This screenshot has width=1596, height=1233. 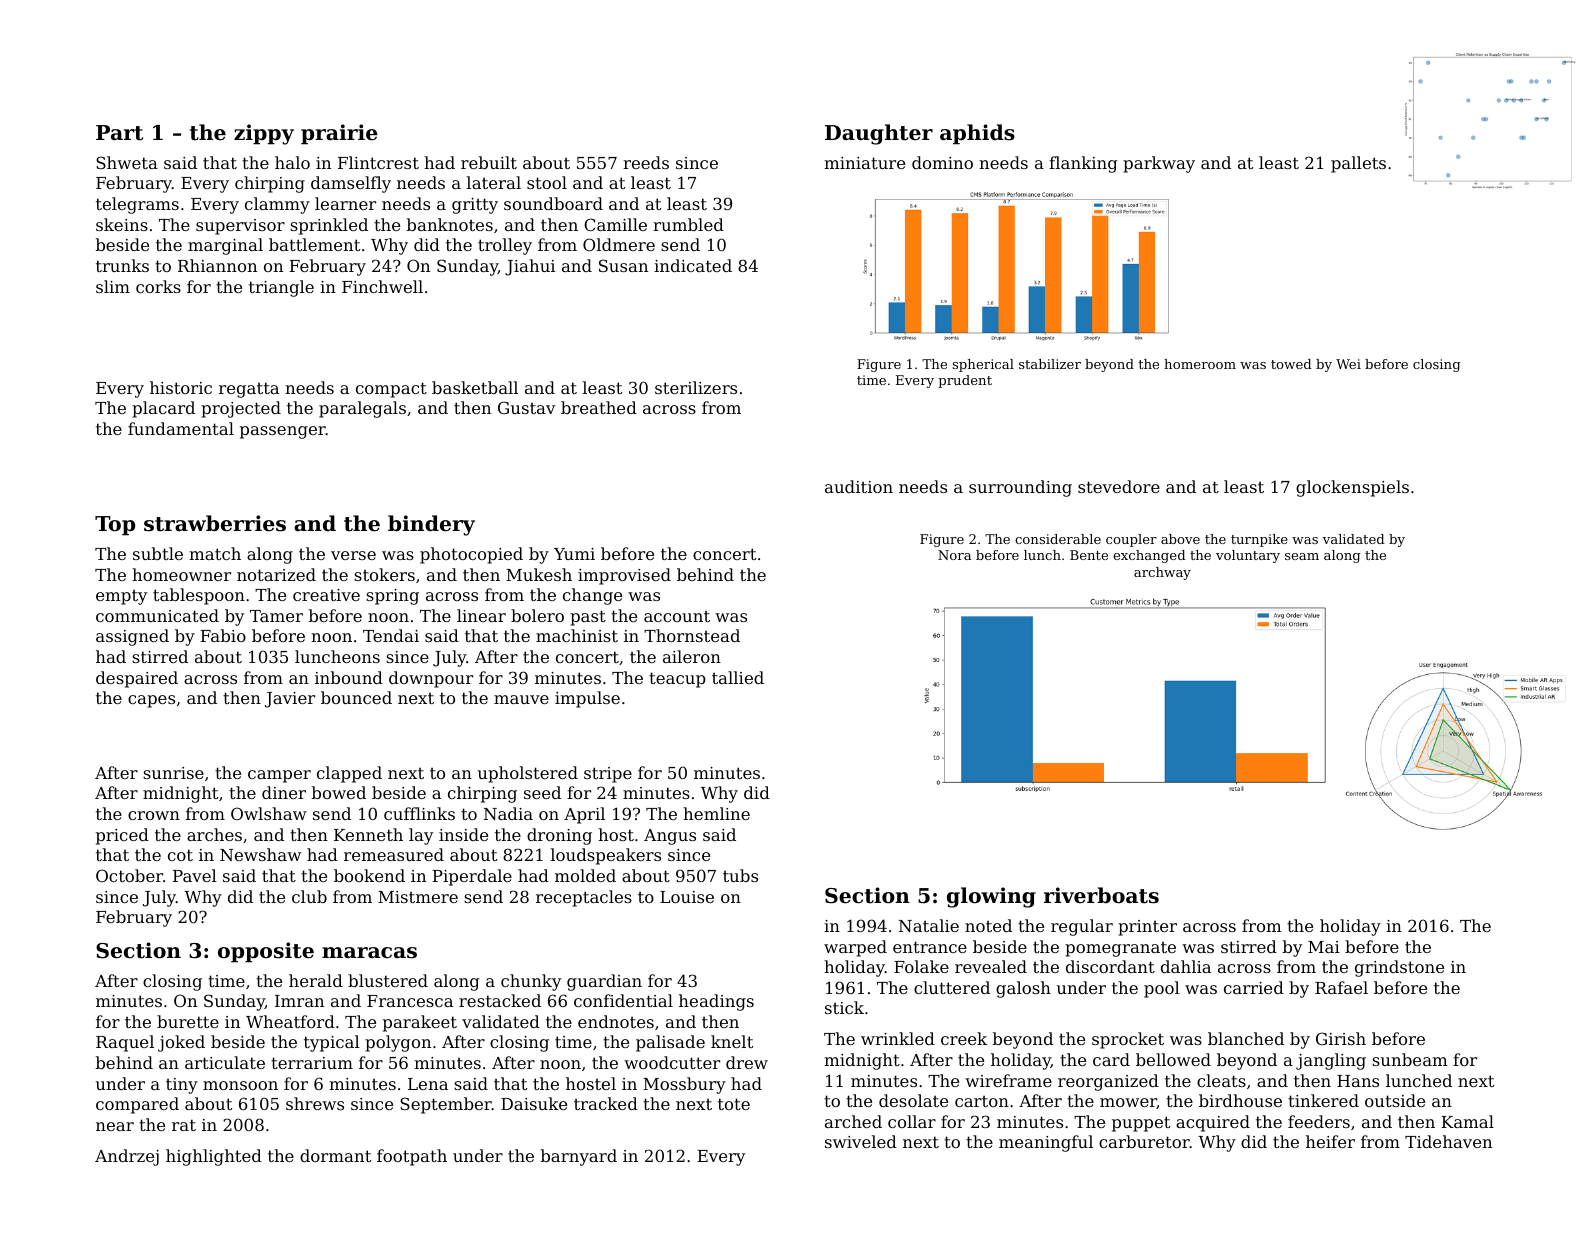 I want to click on Top, so click(x=115, y=526).
